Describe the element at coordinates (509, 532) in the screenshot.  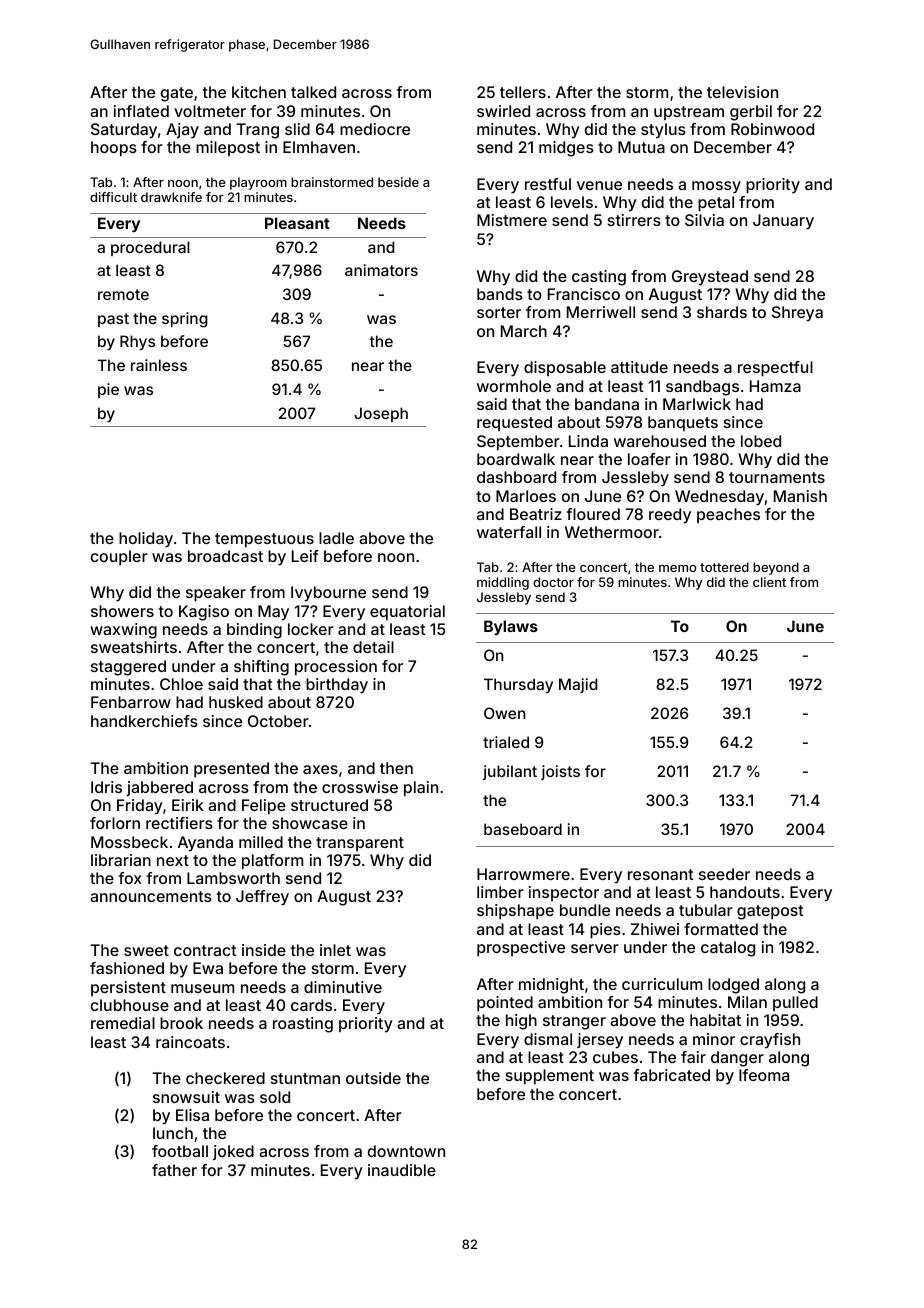
I see `waterfall` at that location.
